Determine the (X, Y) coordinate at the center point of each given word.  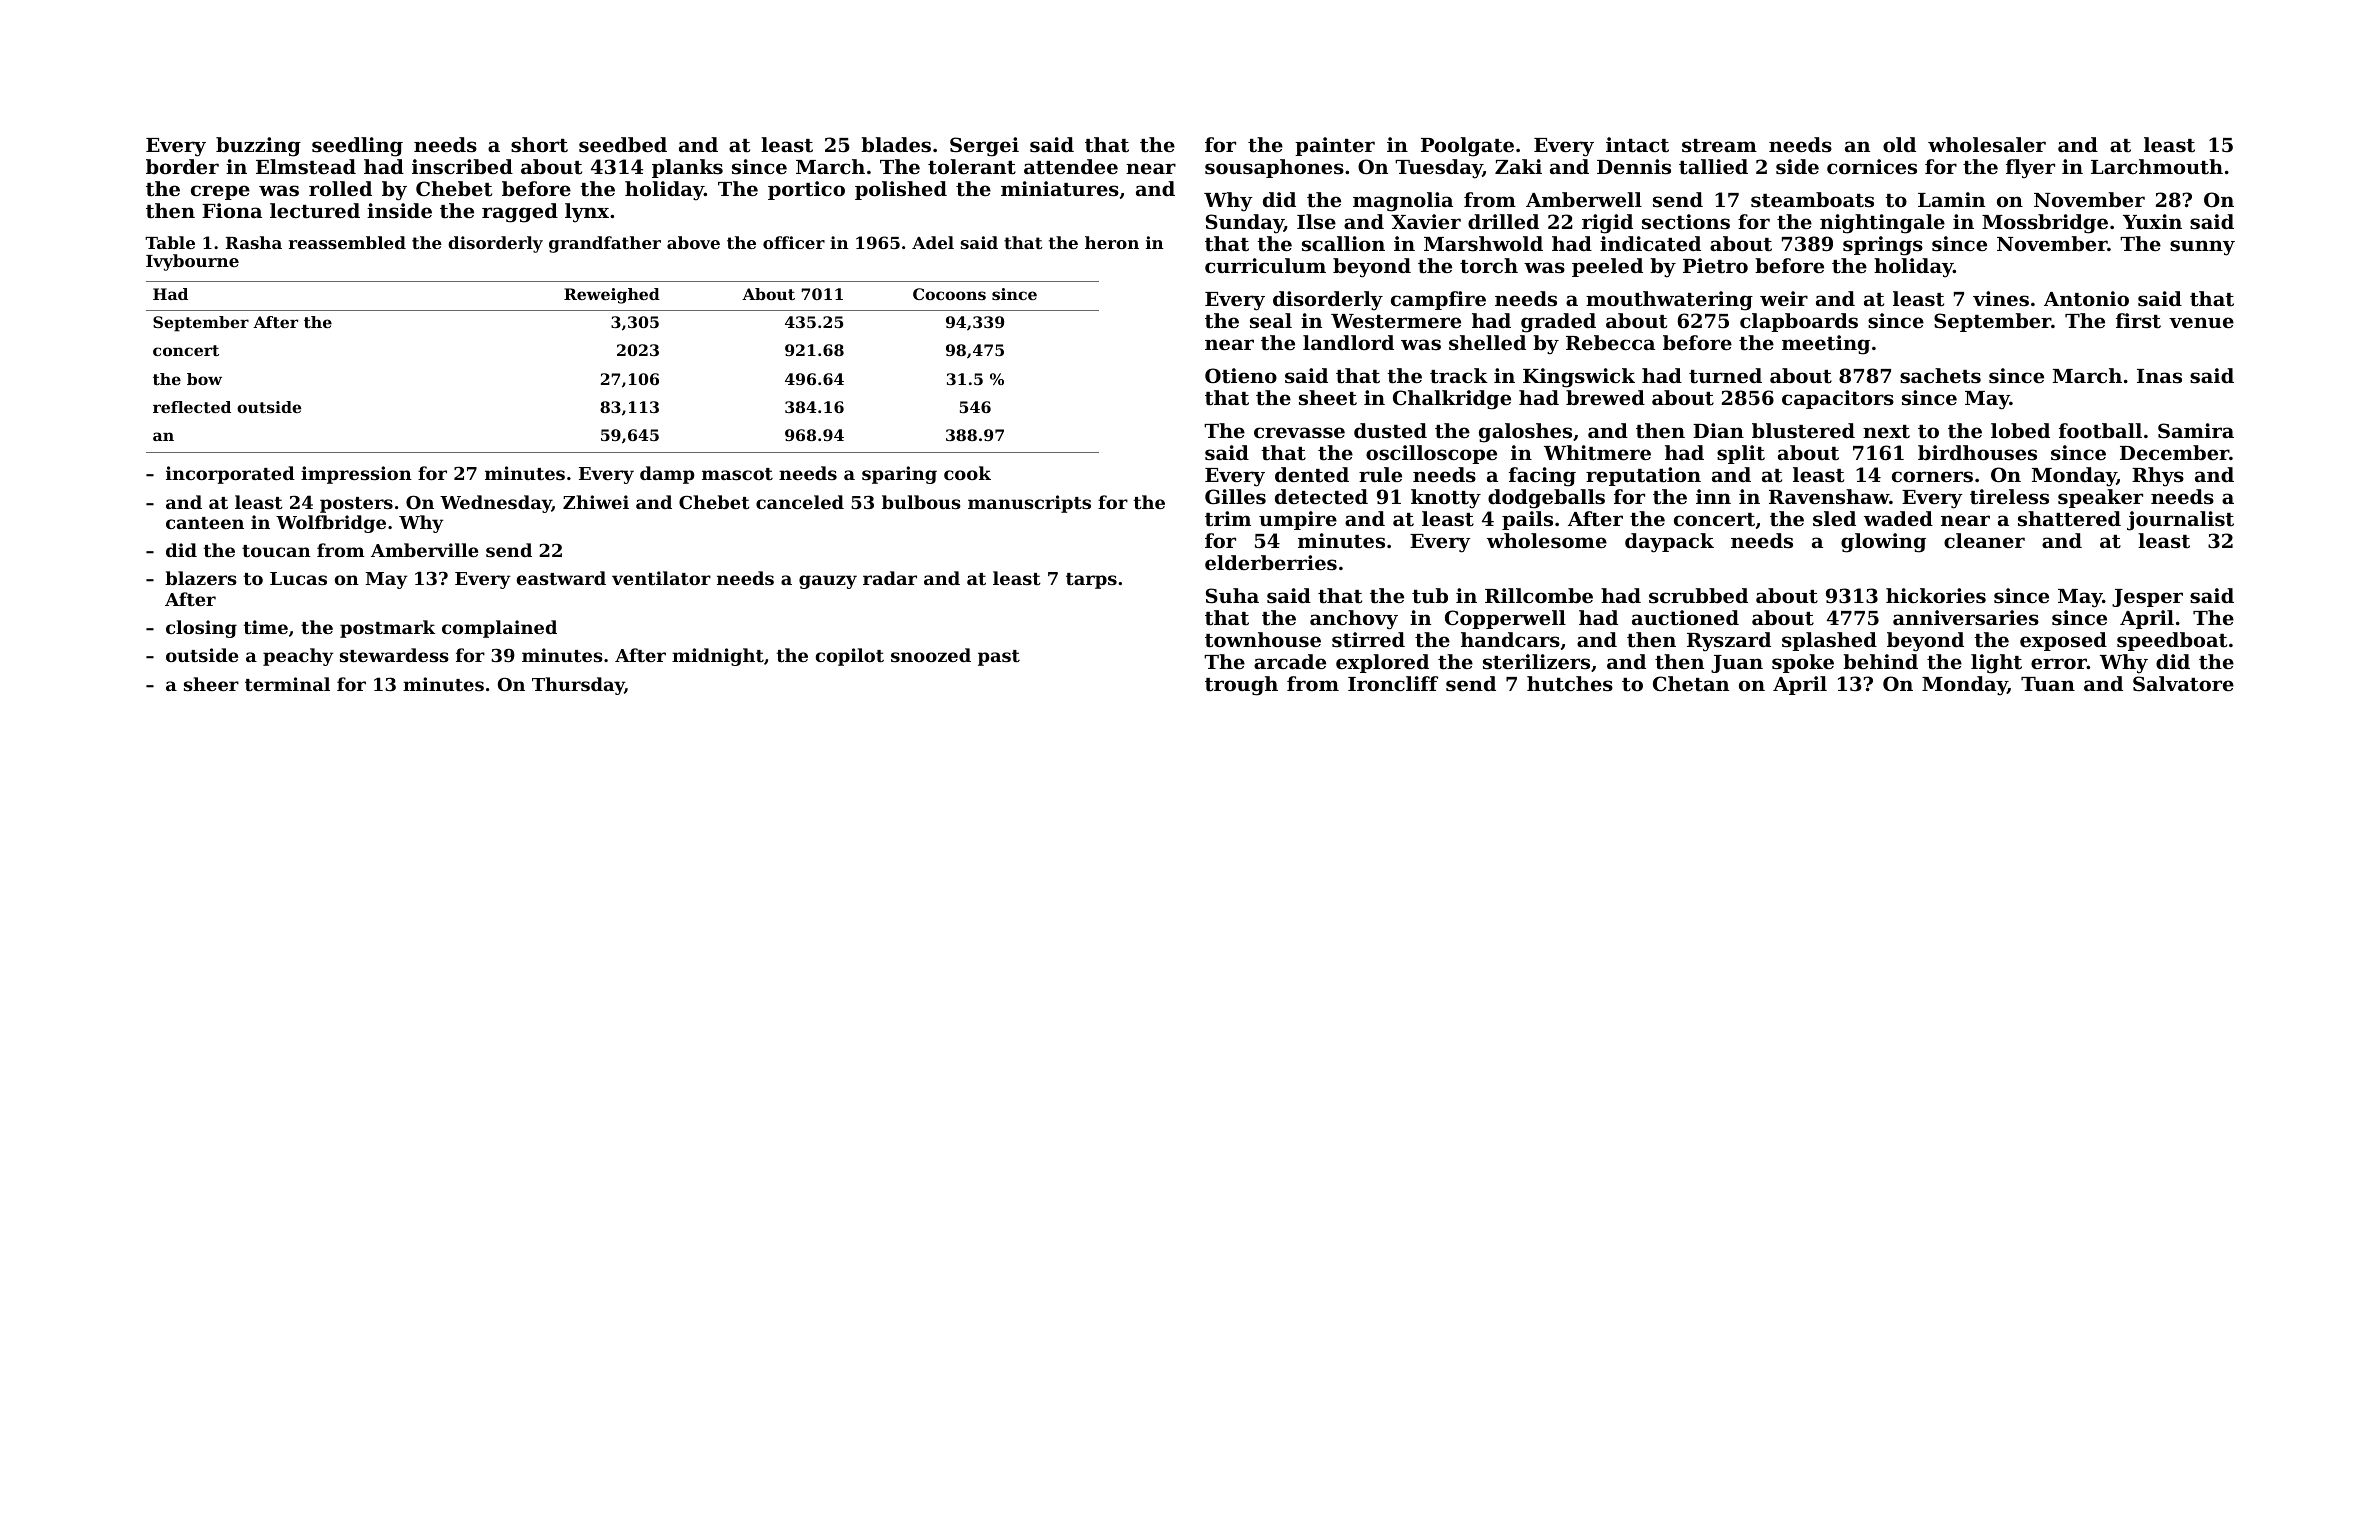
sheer (211, 684)
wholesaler (1987, 145)
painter (1335, 146)
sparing (899, 475)
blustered (1803, 430)
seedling (357, 147)
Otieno (1241, 375)
